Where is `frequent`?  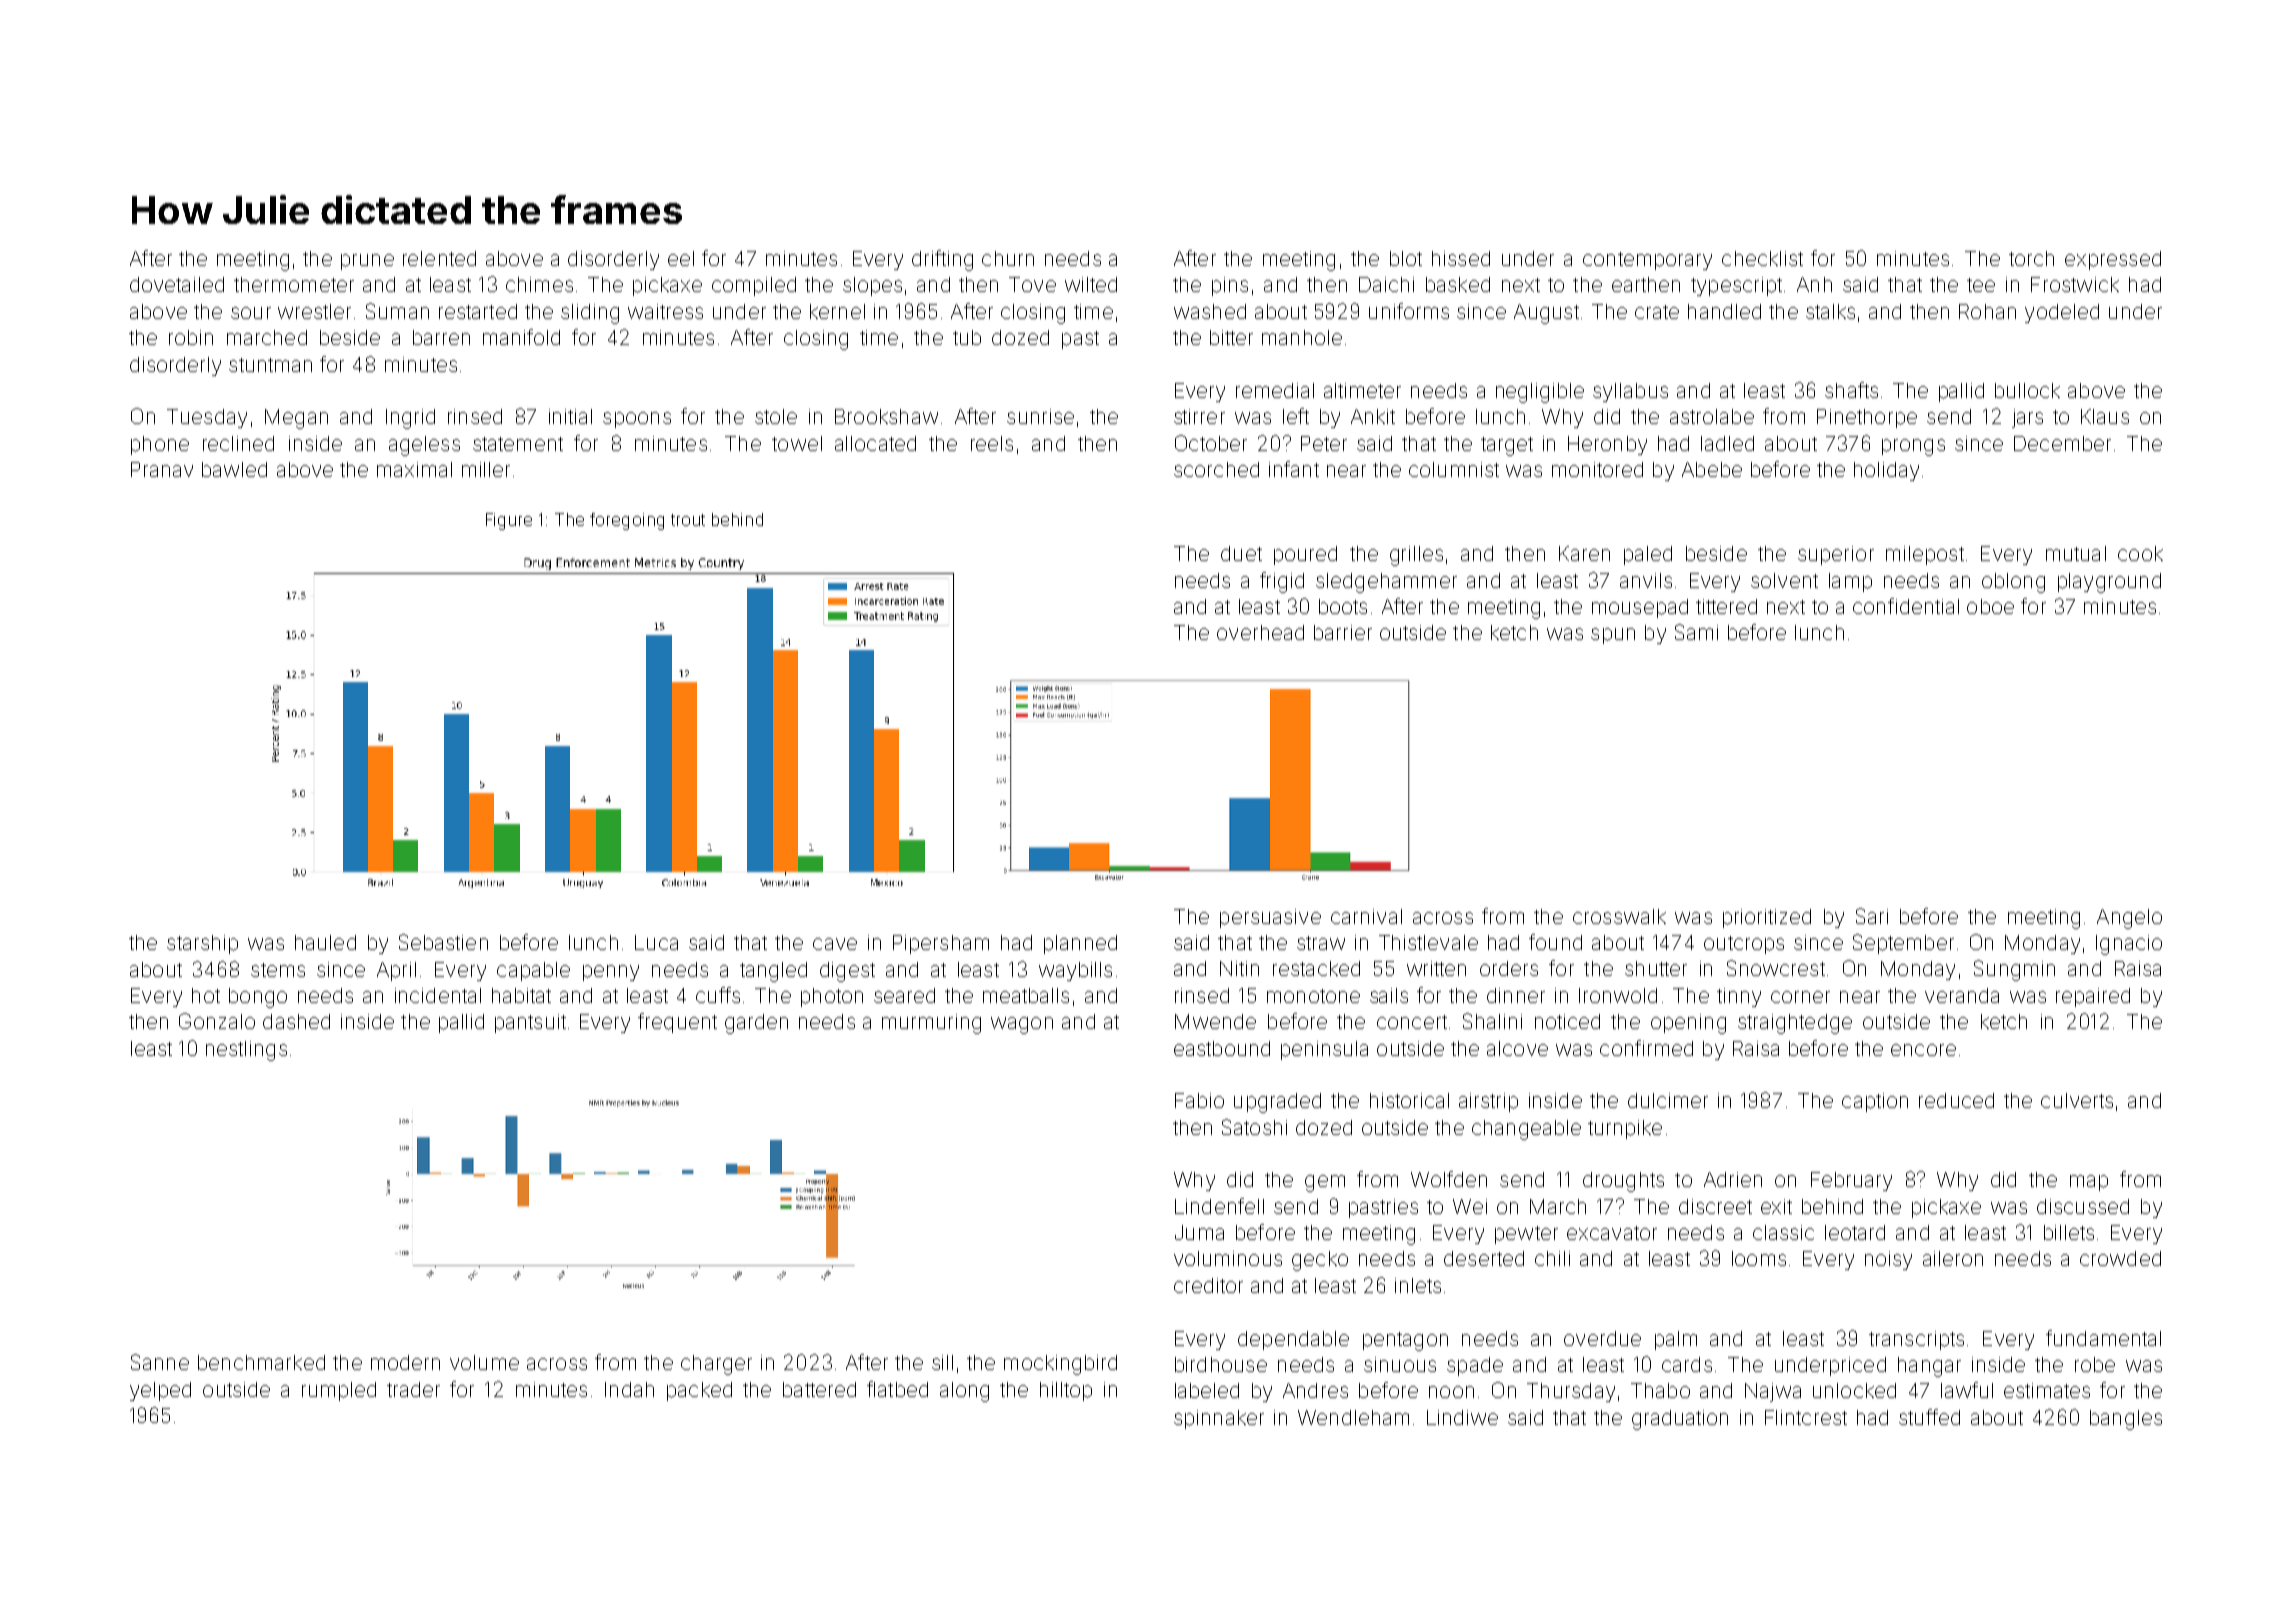
frequent is located at coordinates (677, 1023).
